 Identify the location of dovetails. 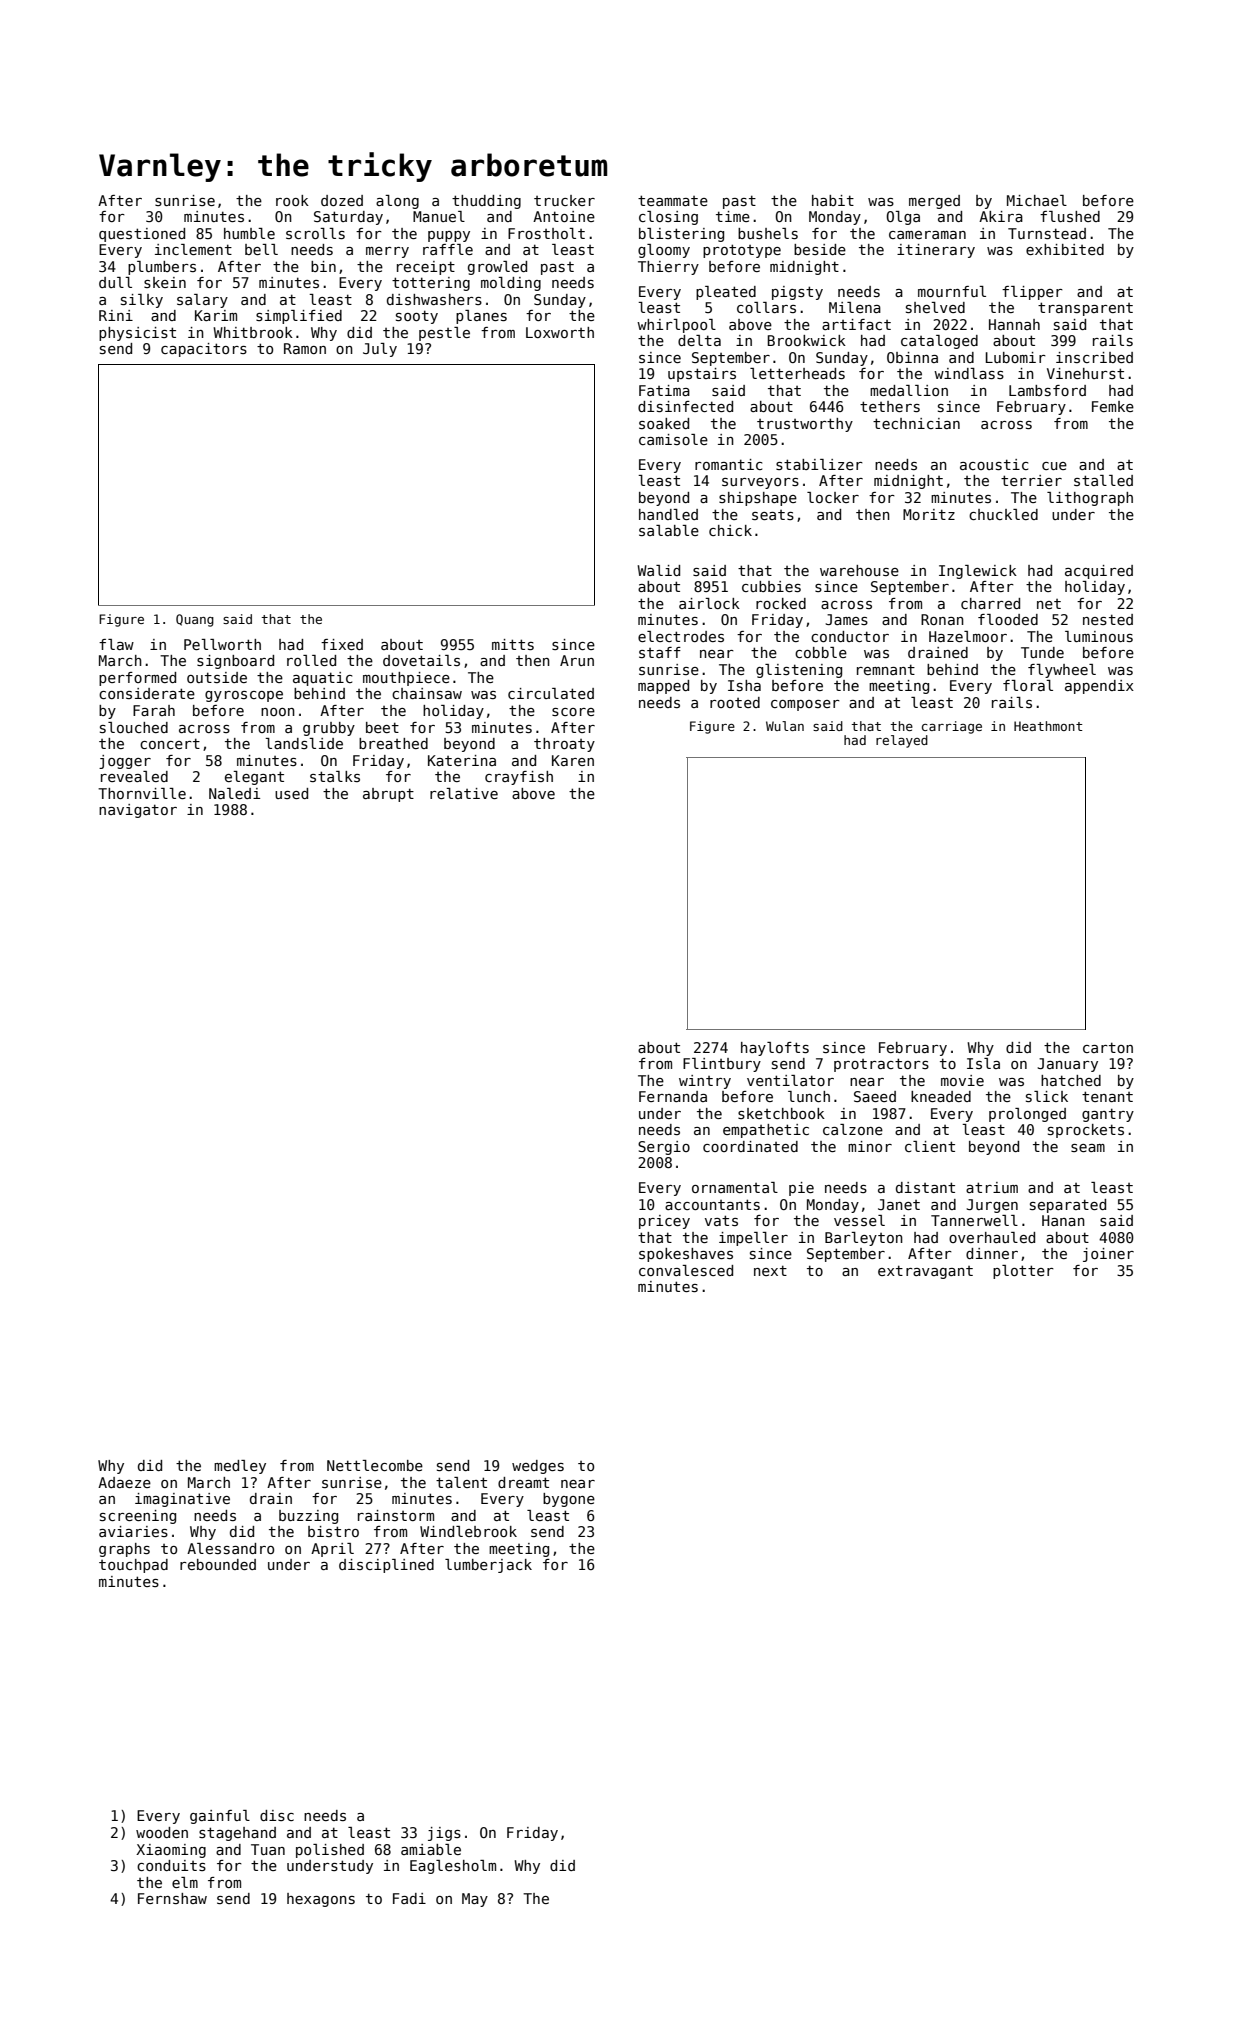
(421, 660).
